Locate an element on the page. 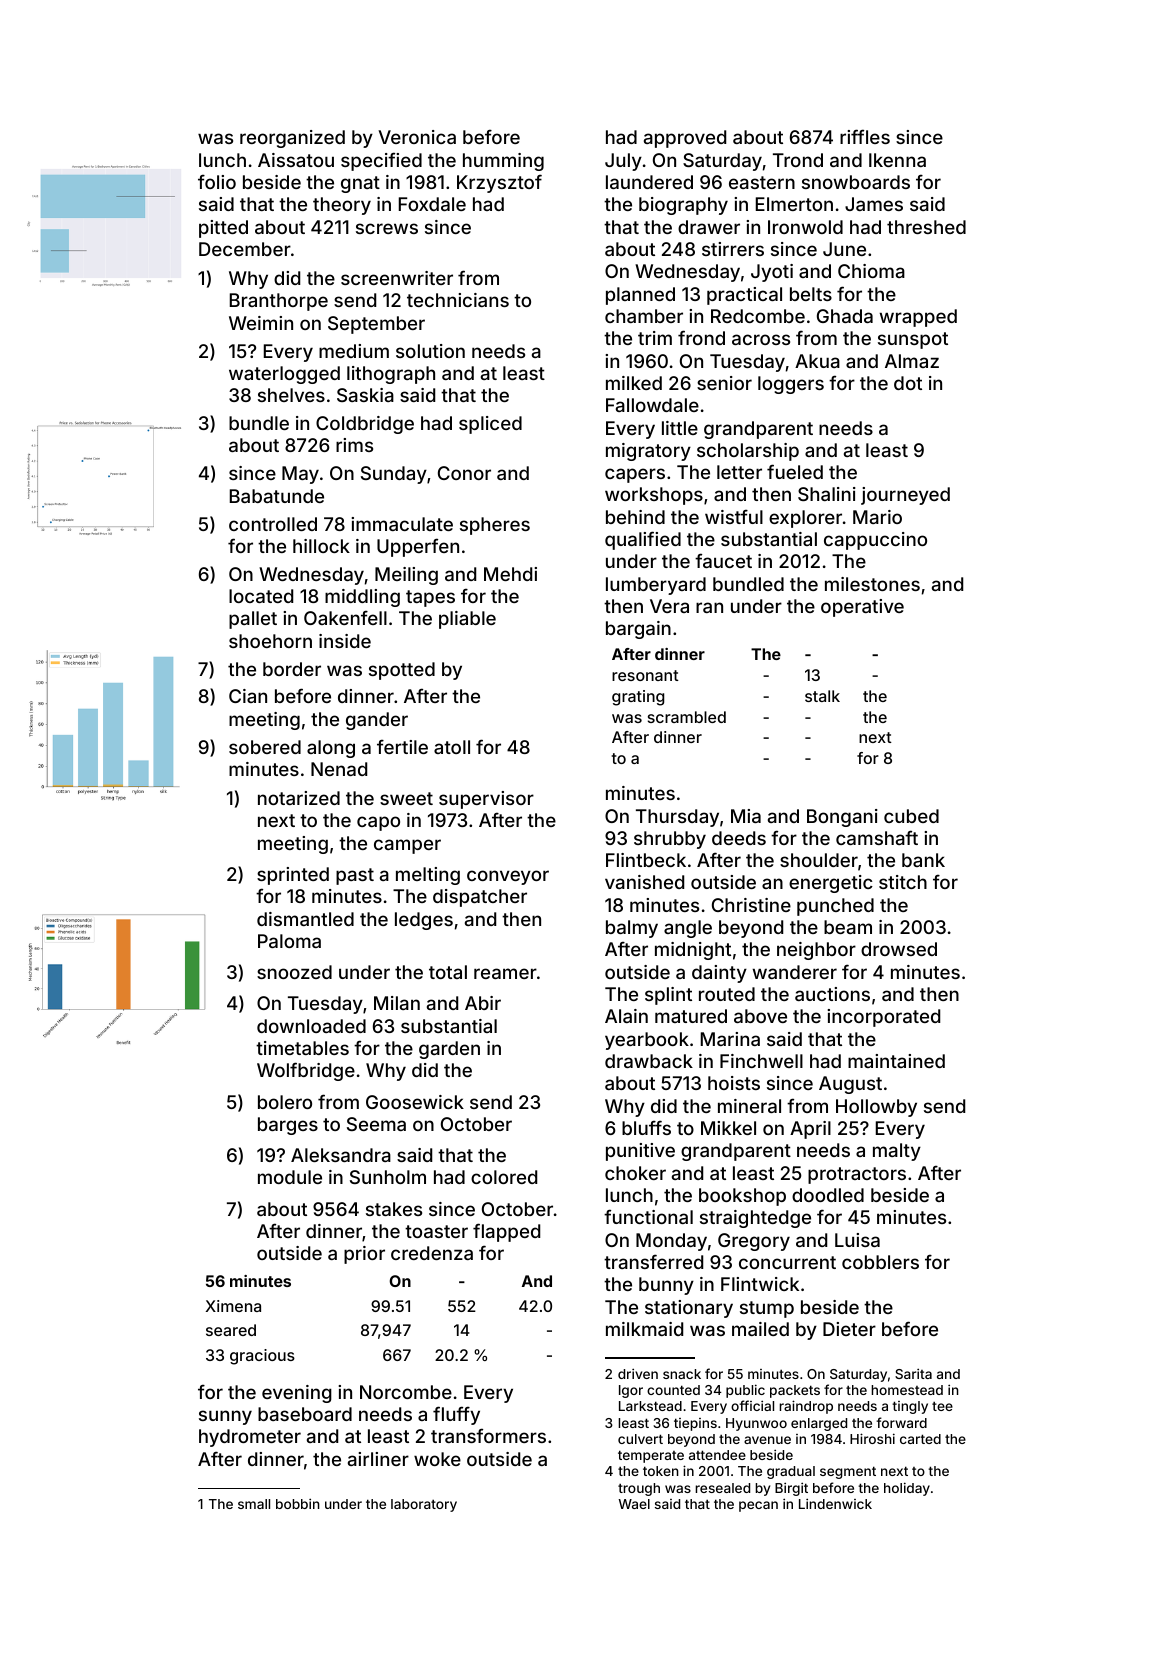 This page has height=1654, width=1165. bobbin is located at coordinates (298, 1503).
